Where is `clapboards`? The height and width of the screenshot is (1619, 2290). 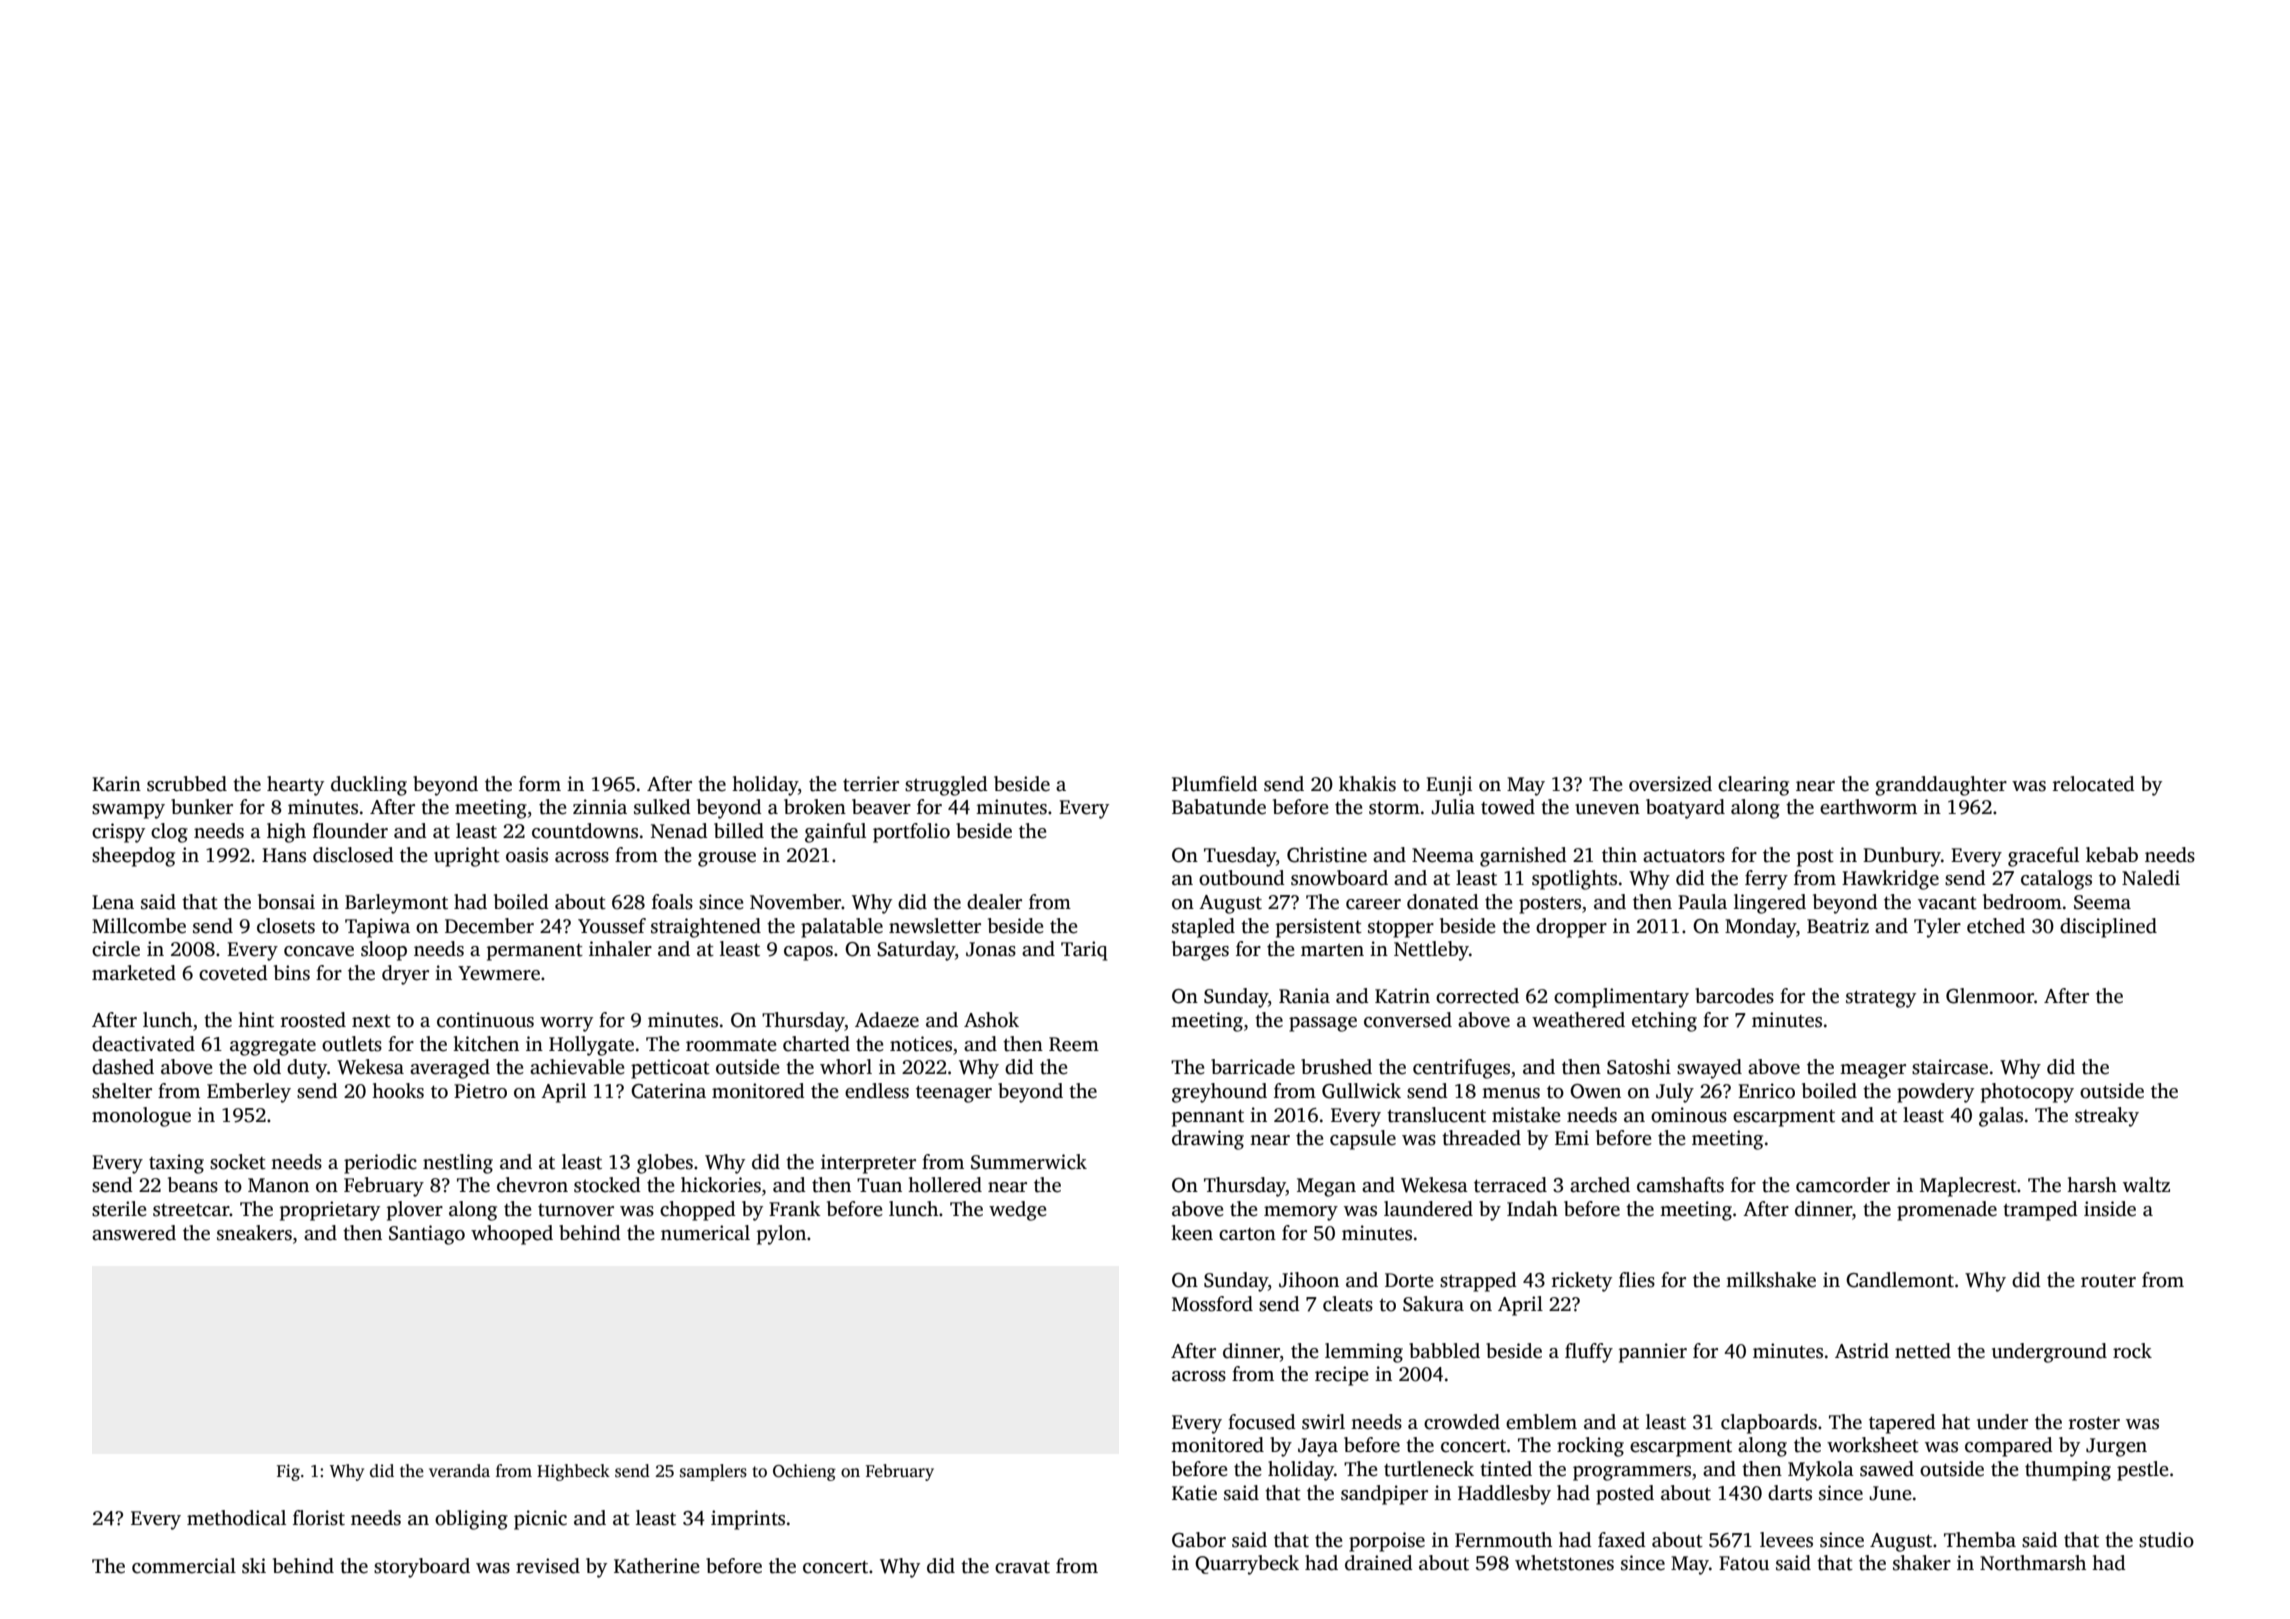
clapboards is located at coordinates (1769, 1424).
